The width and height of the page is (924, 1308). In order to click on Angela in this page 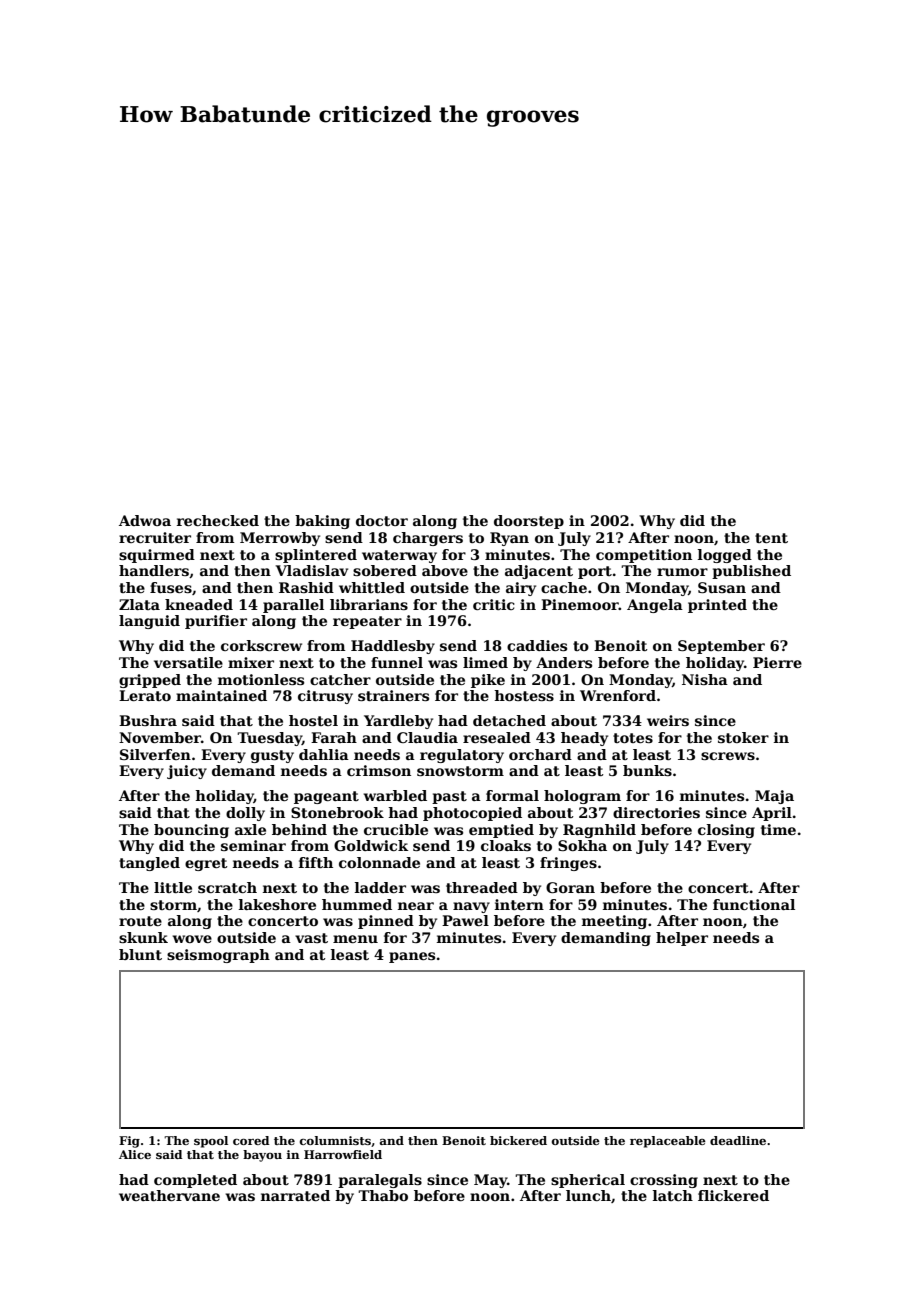, I will do `click(655, 606)`.
